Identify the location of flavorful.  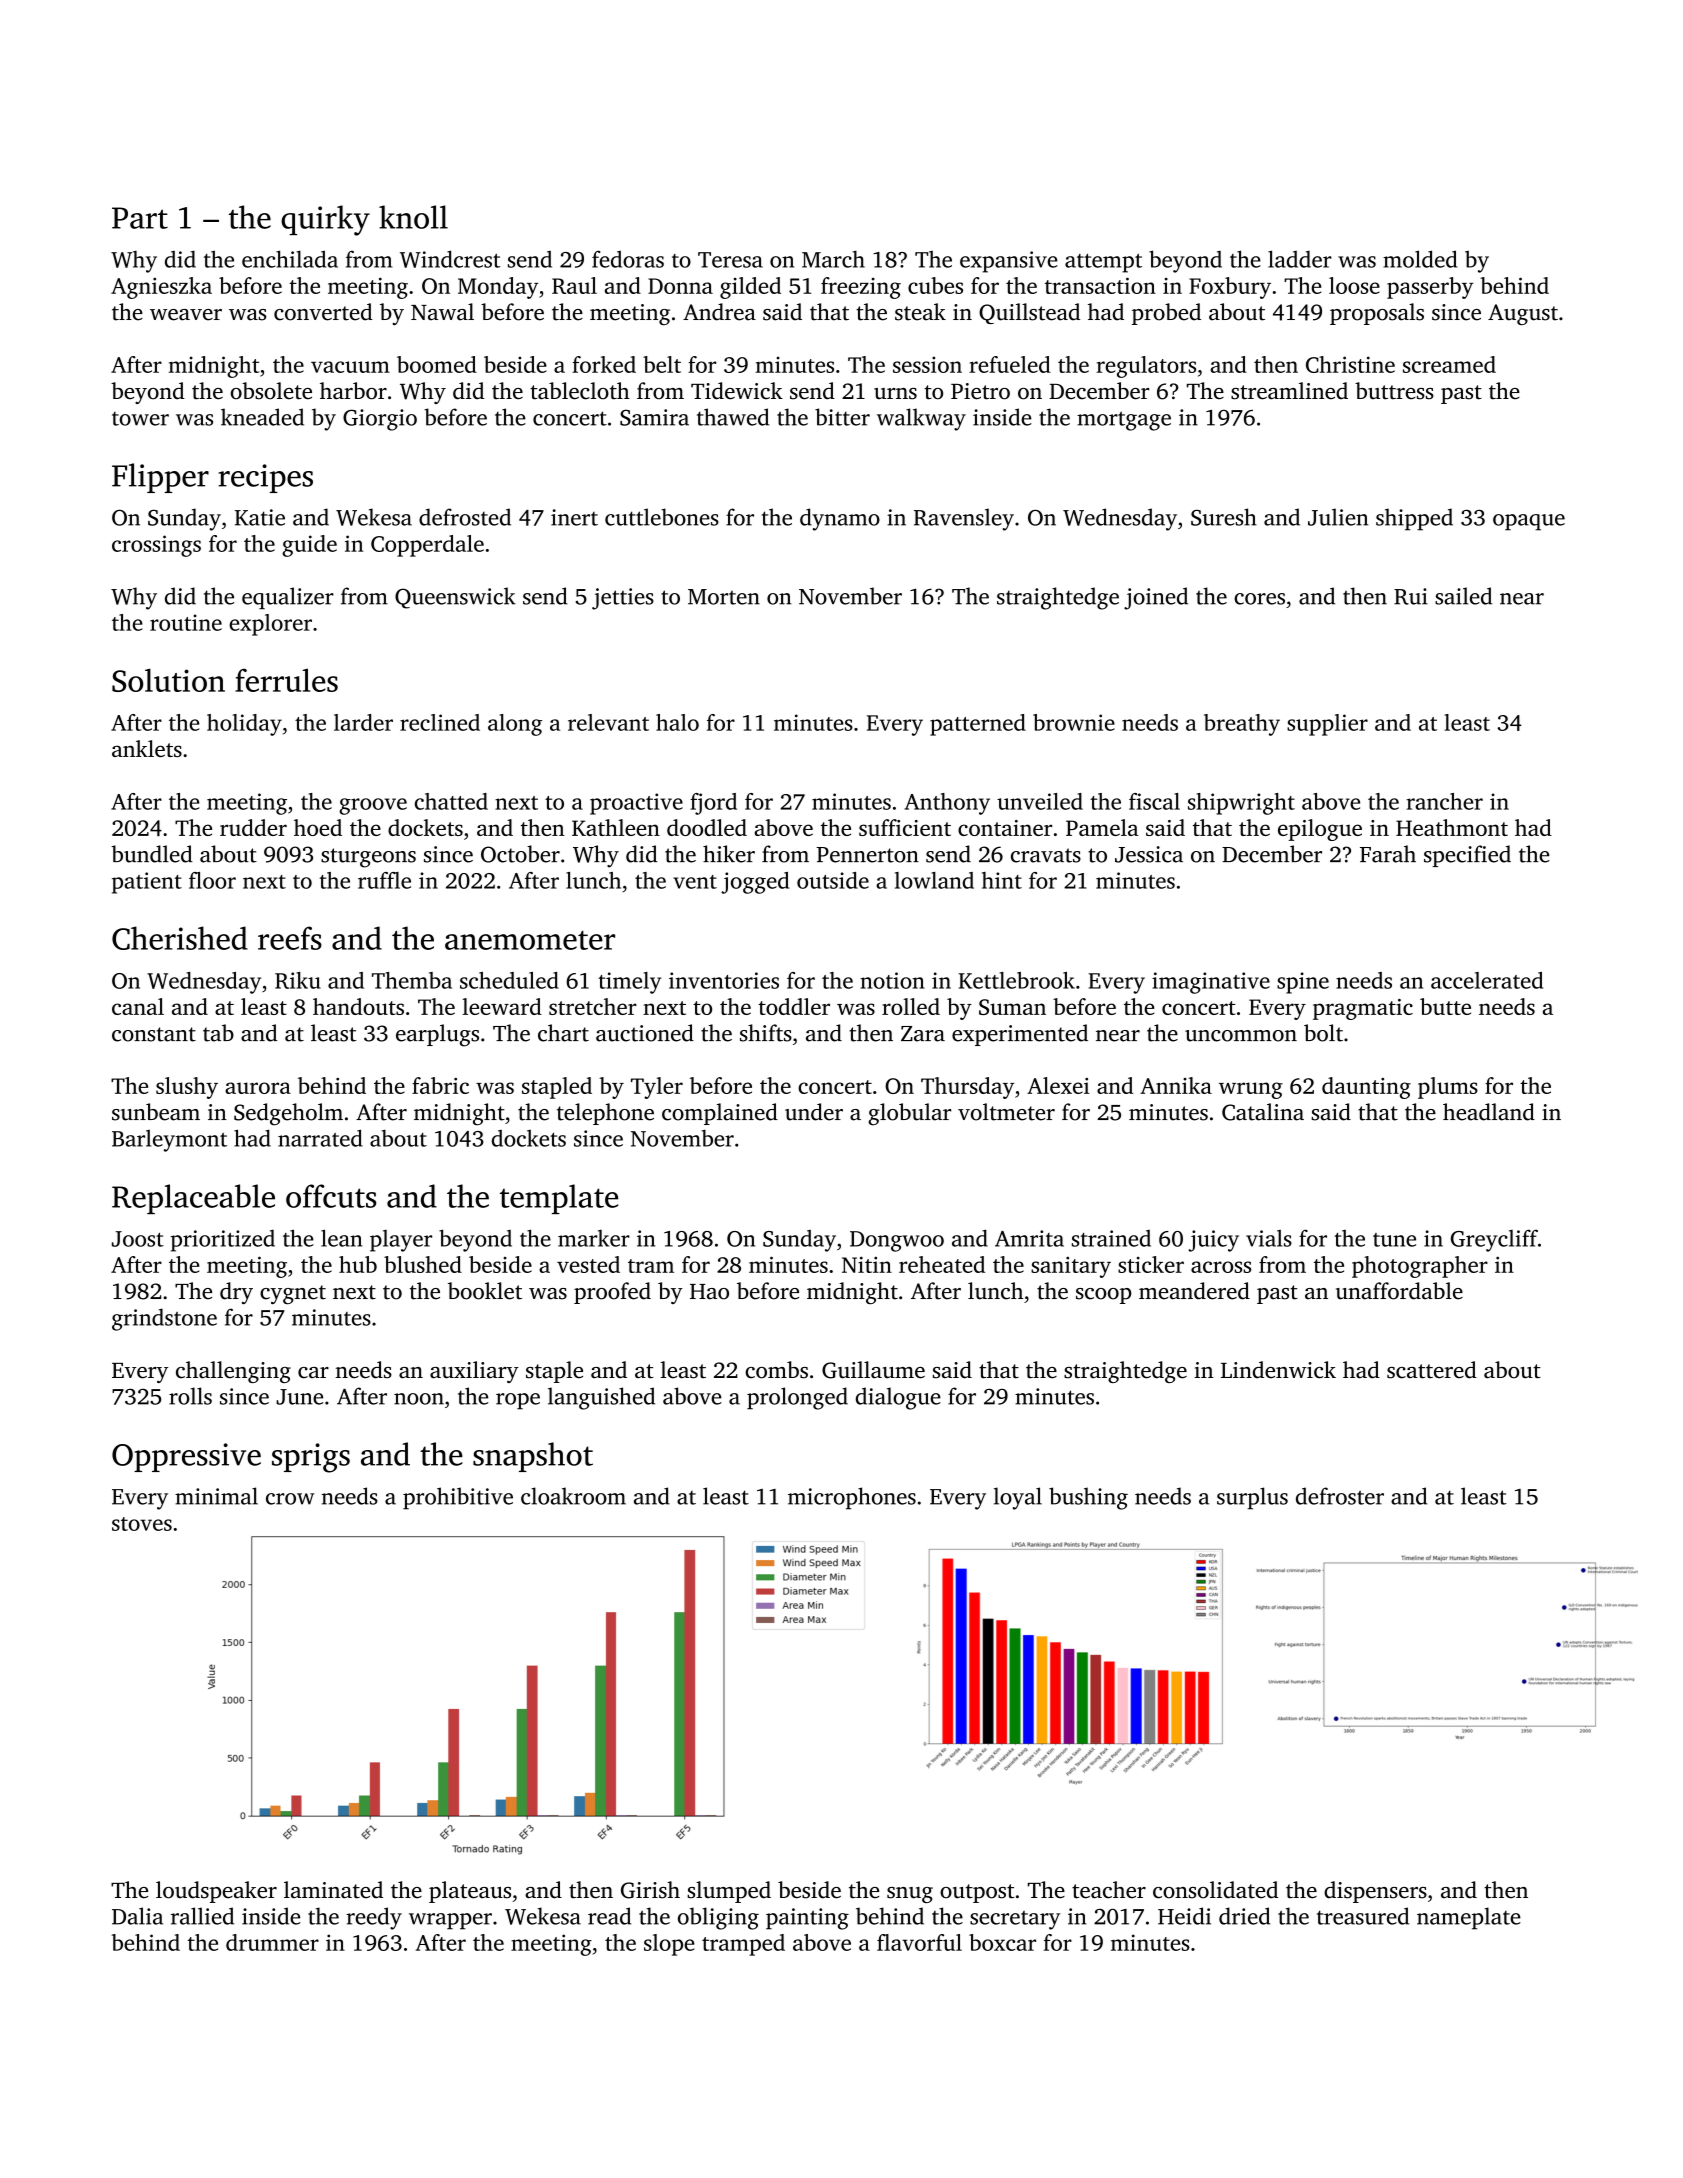
(919, 1942).
